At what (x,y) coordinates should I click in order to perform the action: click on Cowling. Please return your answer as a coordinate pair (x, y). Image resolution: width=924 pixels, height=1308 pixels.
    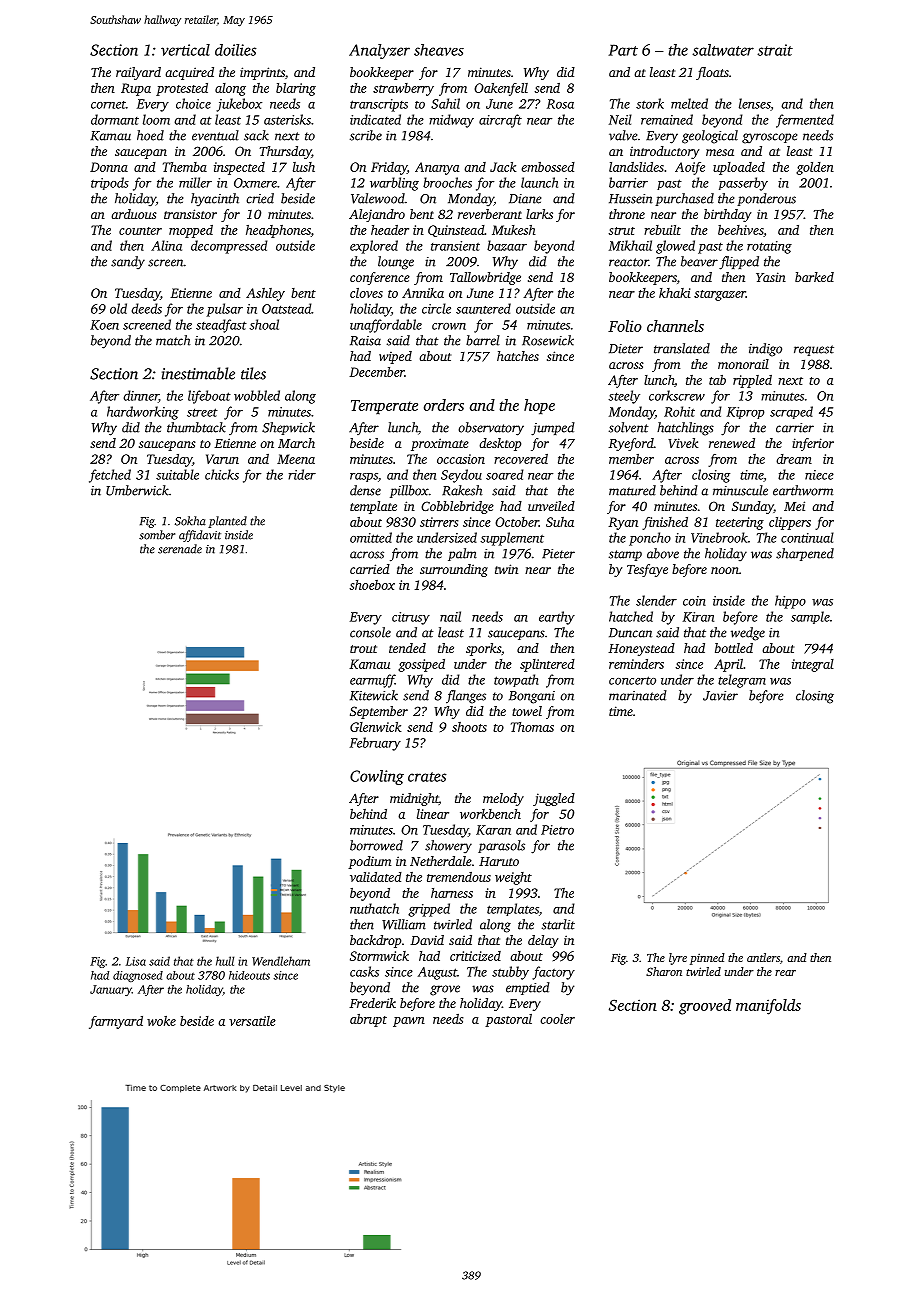
    Looking at the image, I should click on (377, 777).
